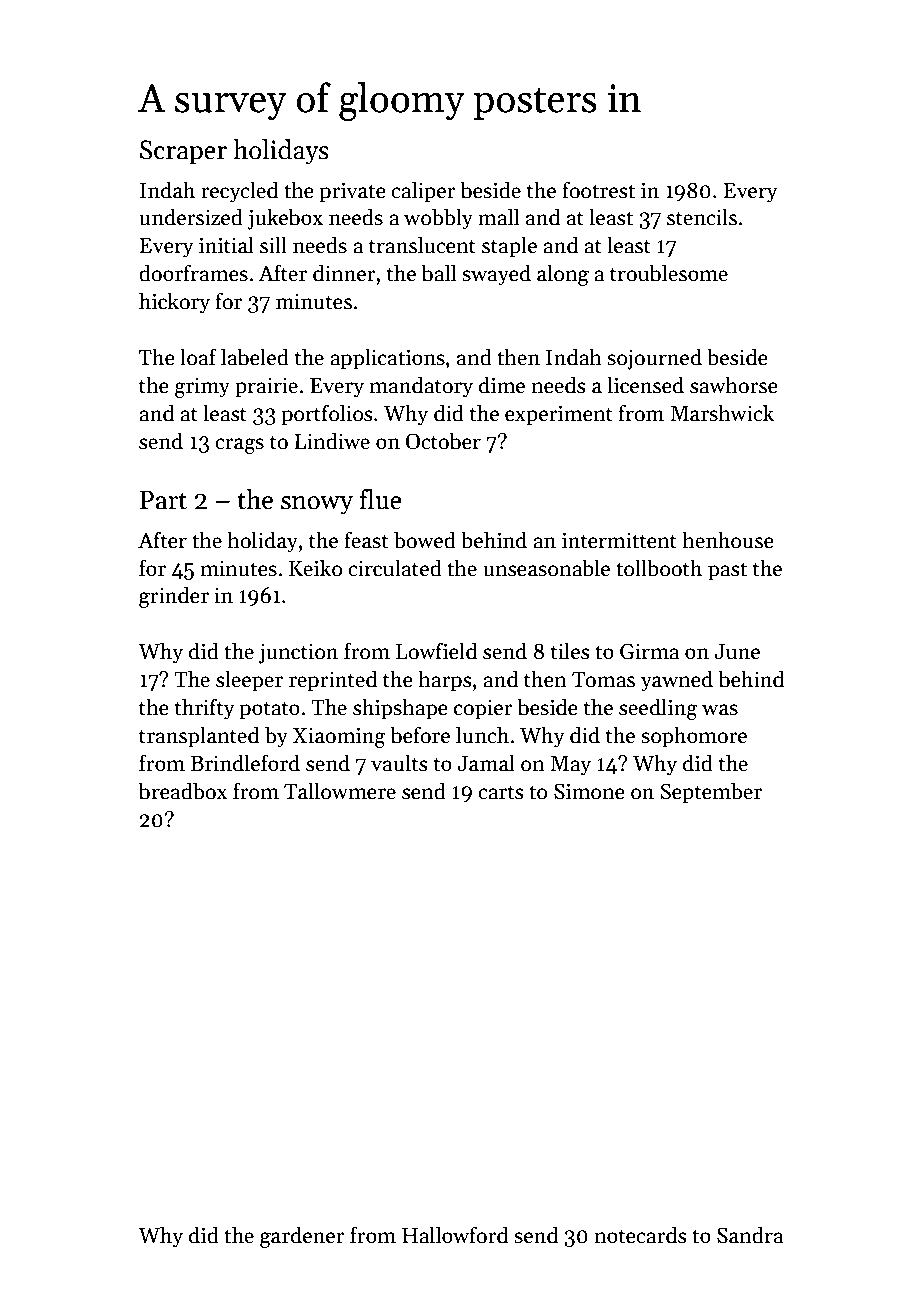 The height and width of the screenshot is (1311, 924). What do you see at coordinates (702, 217) in the screenshot?
I see `stencils` at bounding box center [702, 217].
